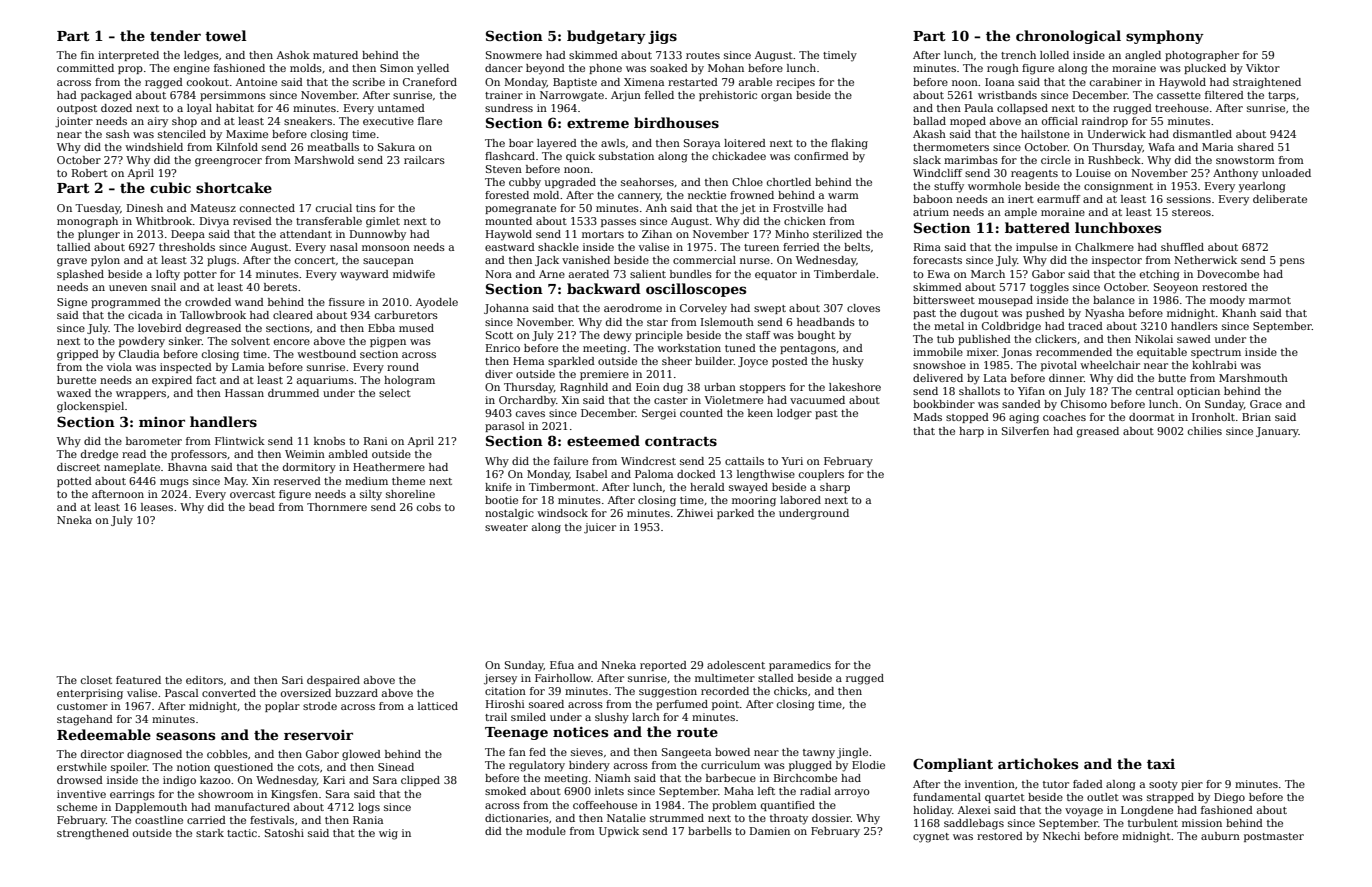 The height and width of the page is (887, 1372). I want to click on tactic, so click(242, 833).
